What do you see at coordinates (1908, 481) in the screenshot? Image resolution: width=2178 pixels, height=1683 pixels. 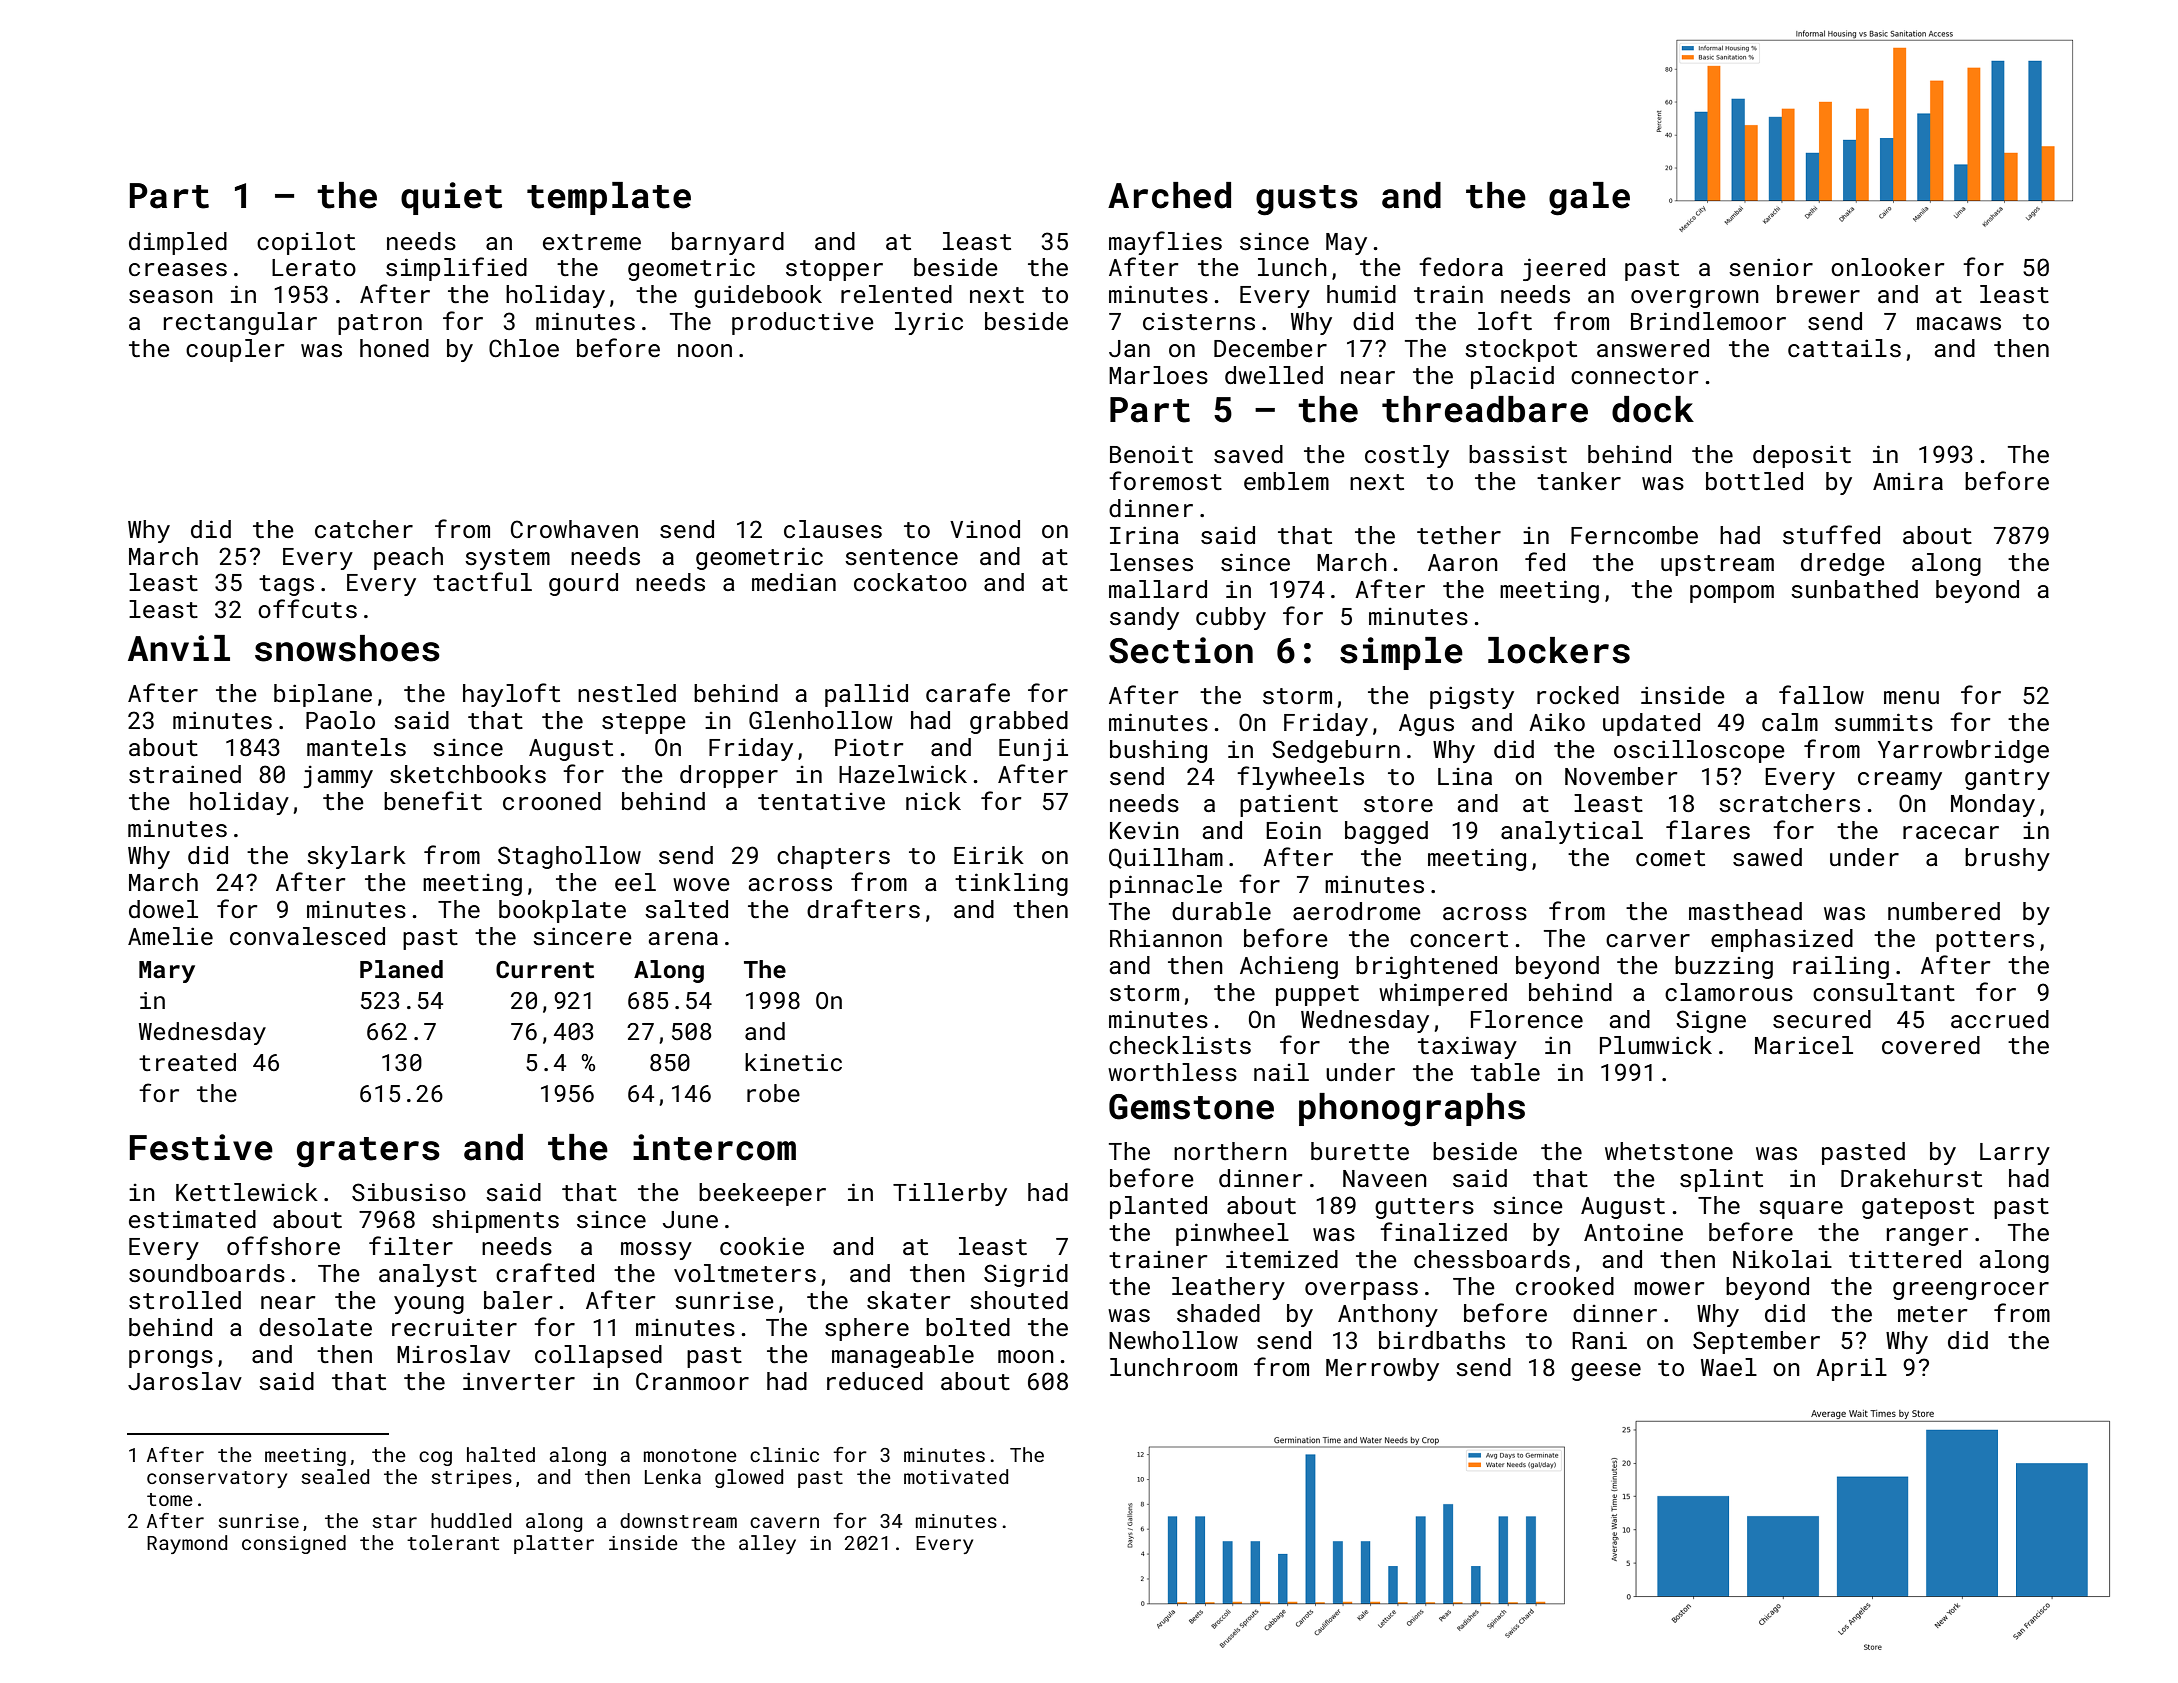 I see `Amira` at bounding box center [1908, 481].
